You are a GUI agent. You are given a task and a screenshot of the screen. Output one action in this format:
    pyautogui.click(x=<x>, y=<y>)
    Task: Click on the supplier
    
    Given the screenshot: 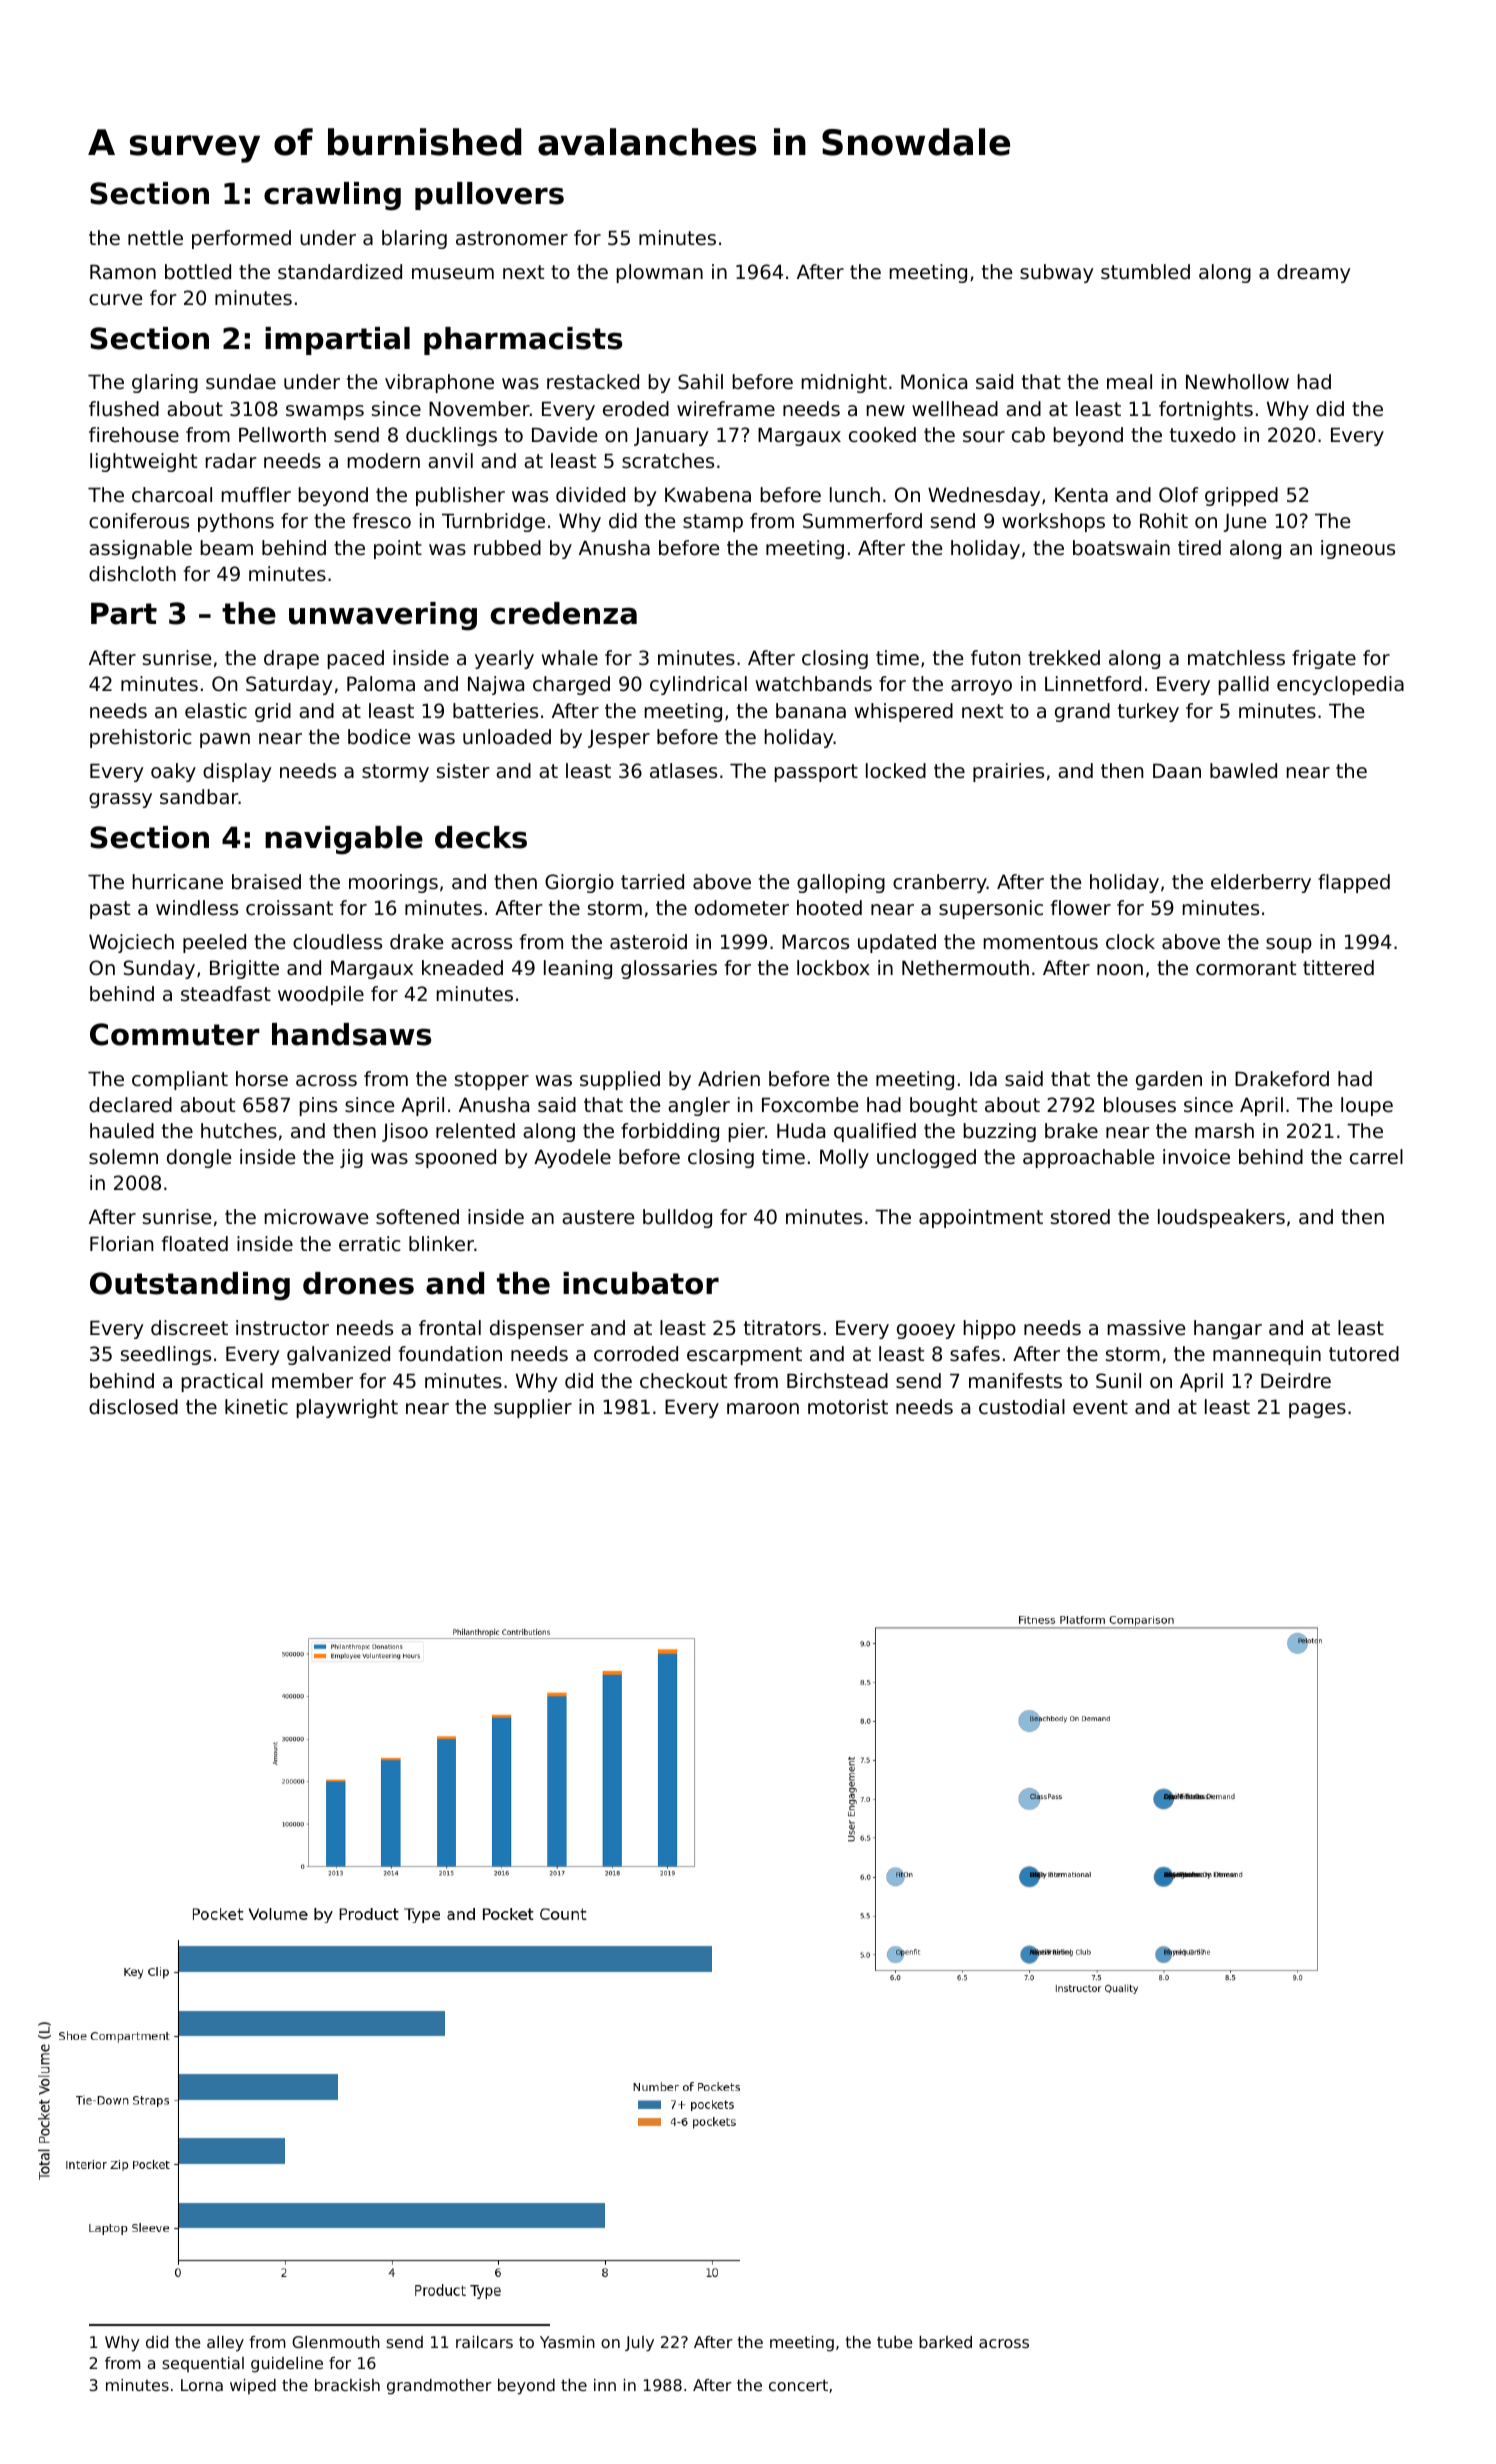 What is the action you would take?
    pyautogui.click(x=533, y=1408)
